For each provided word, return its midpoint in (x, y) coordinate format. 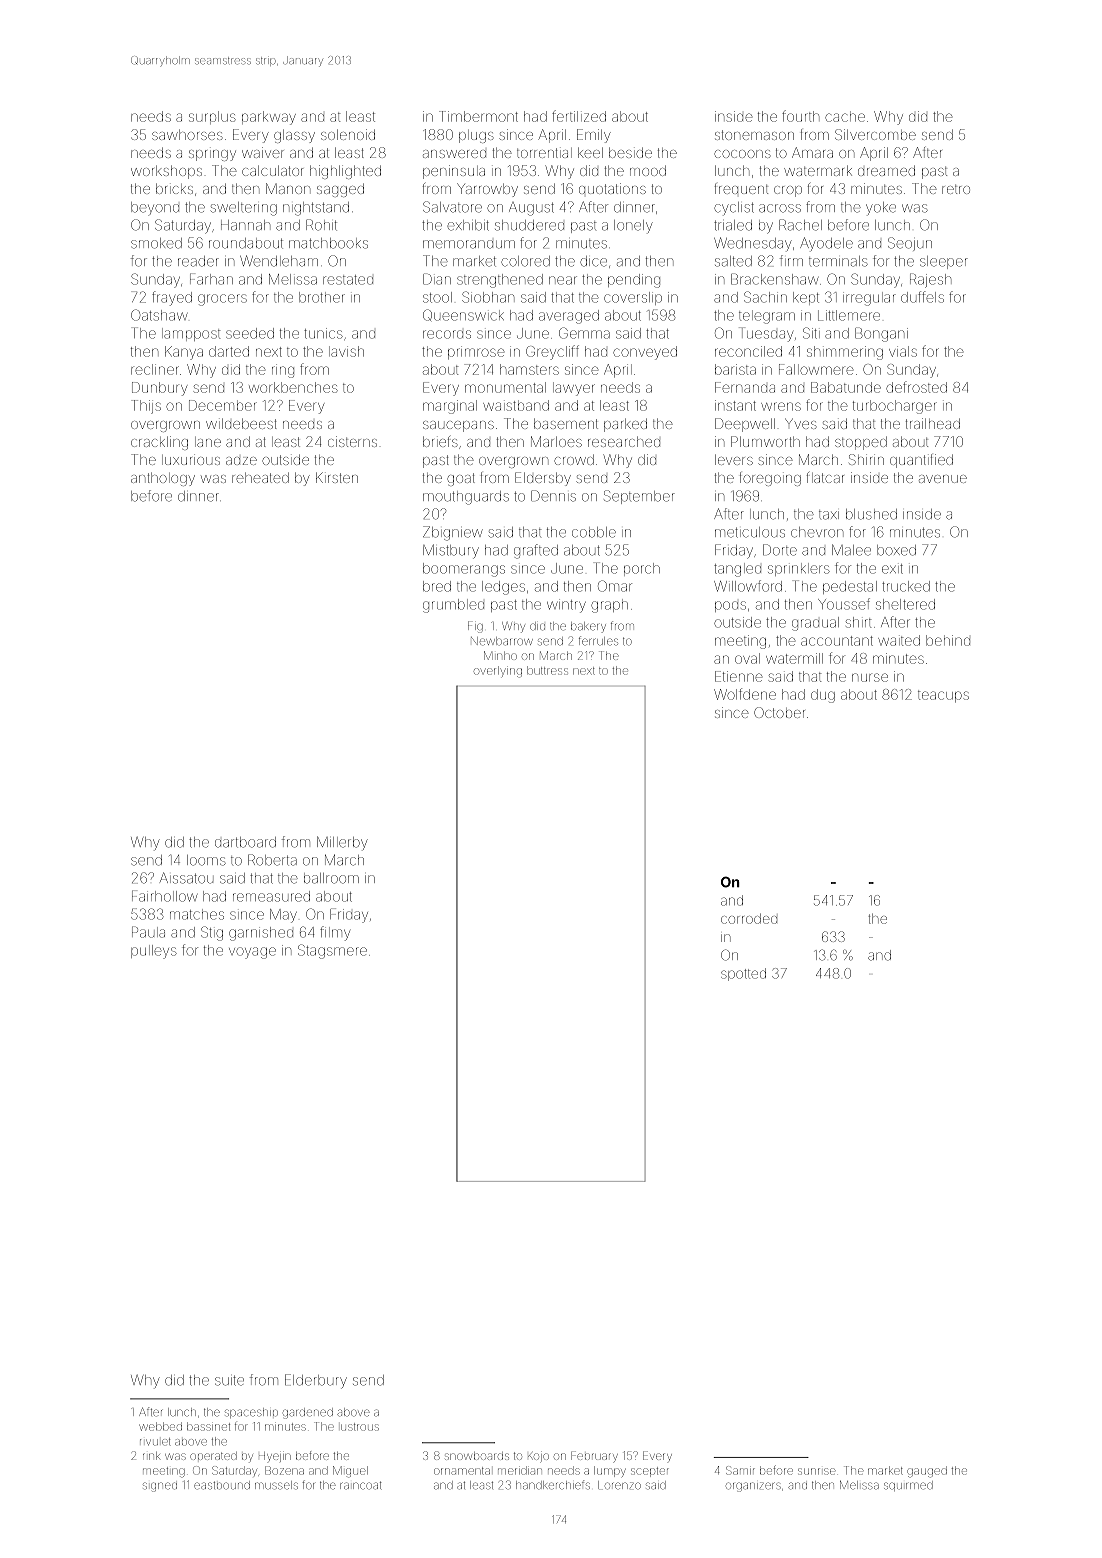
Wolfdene (745, 694)
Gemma (584, 333)
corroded (749, 919)
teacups (943, 697)
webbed (160, 1426)
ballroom (331, 878)
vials (903, 351)
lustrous (360, 1427)
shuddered (529, 225)
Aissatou (186, 878)
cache (845, 116)
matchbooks (328, 243)
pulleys (154, 952)
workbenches (293, 387)
